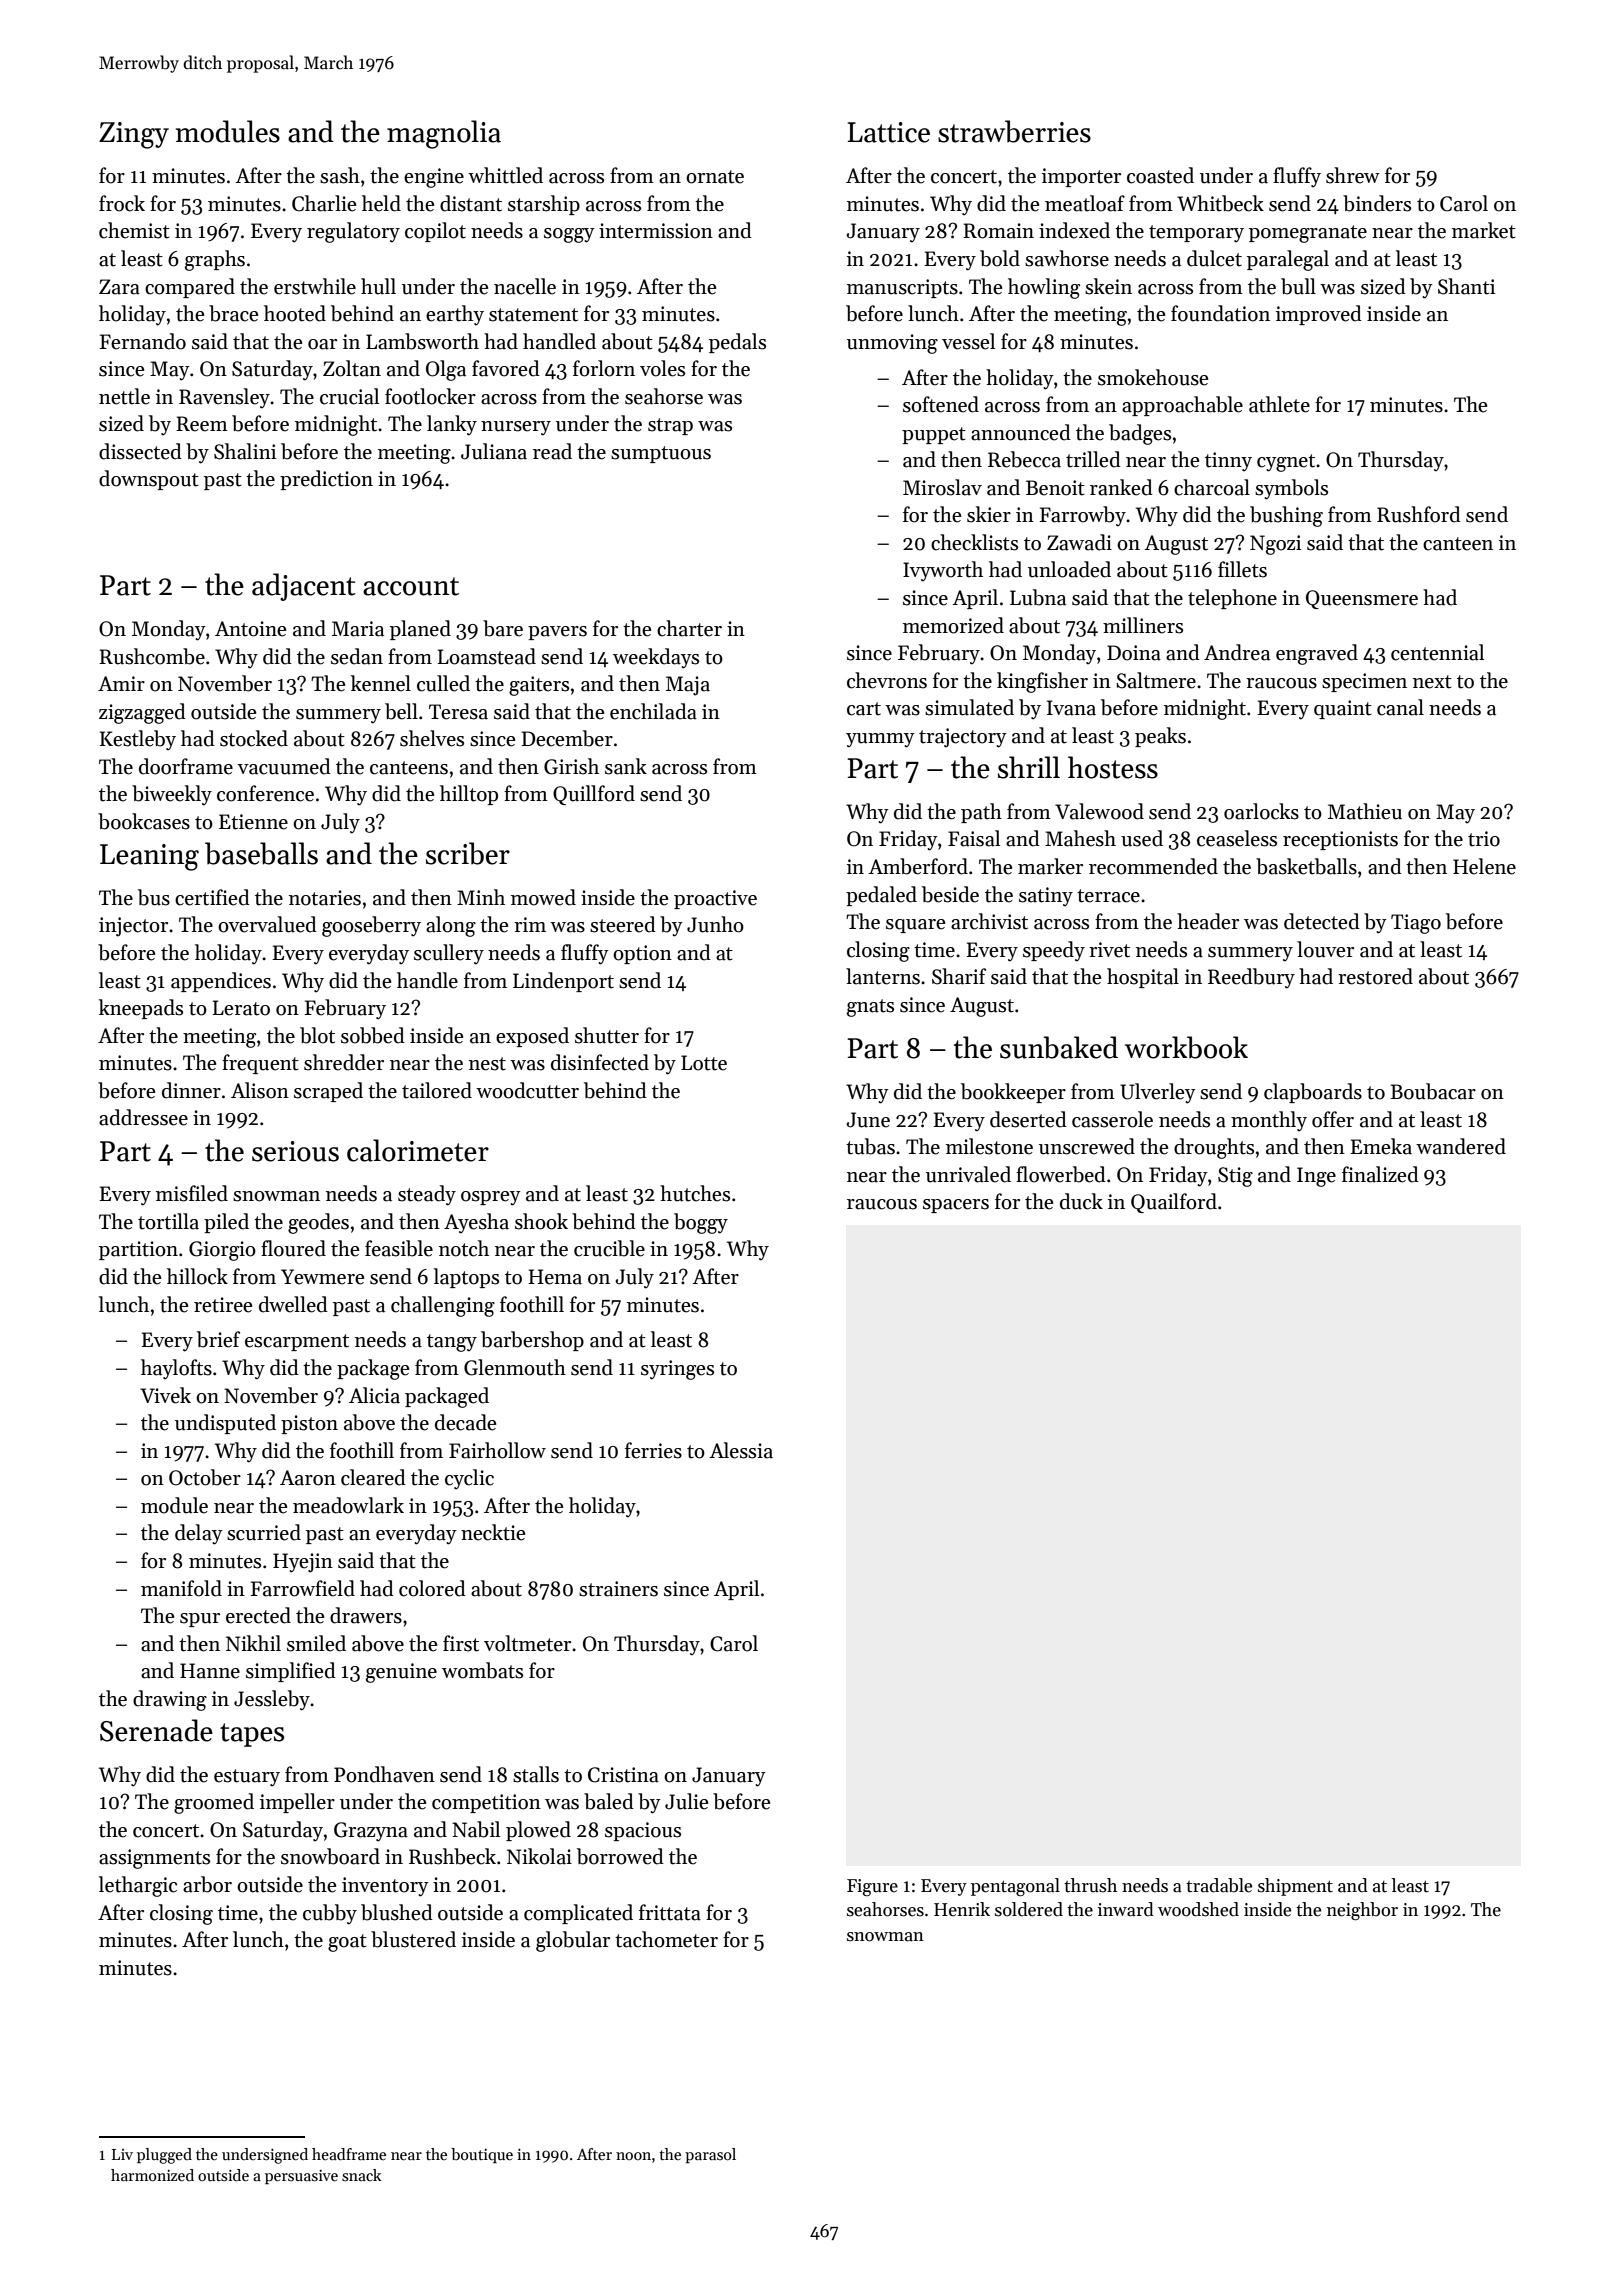 The image size is (1620, 2292). I want to click on dwelled, so click(293, 1304).
